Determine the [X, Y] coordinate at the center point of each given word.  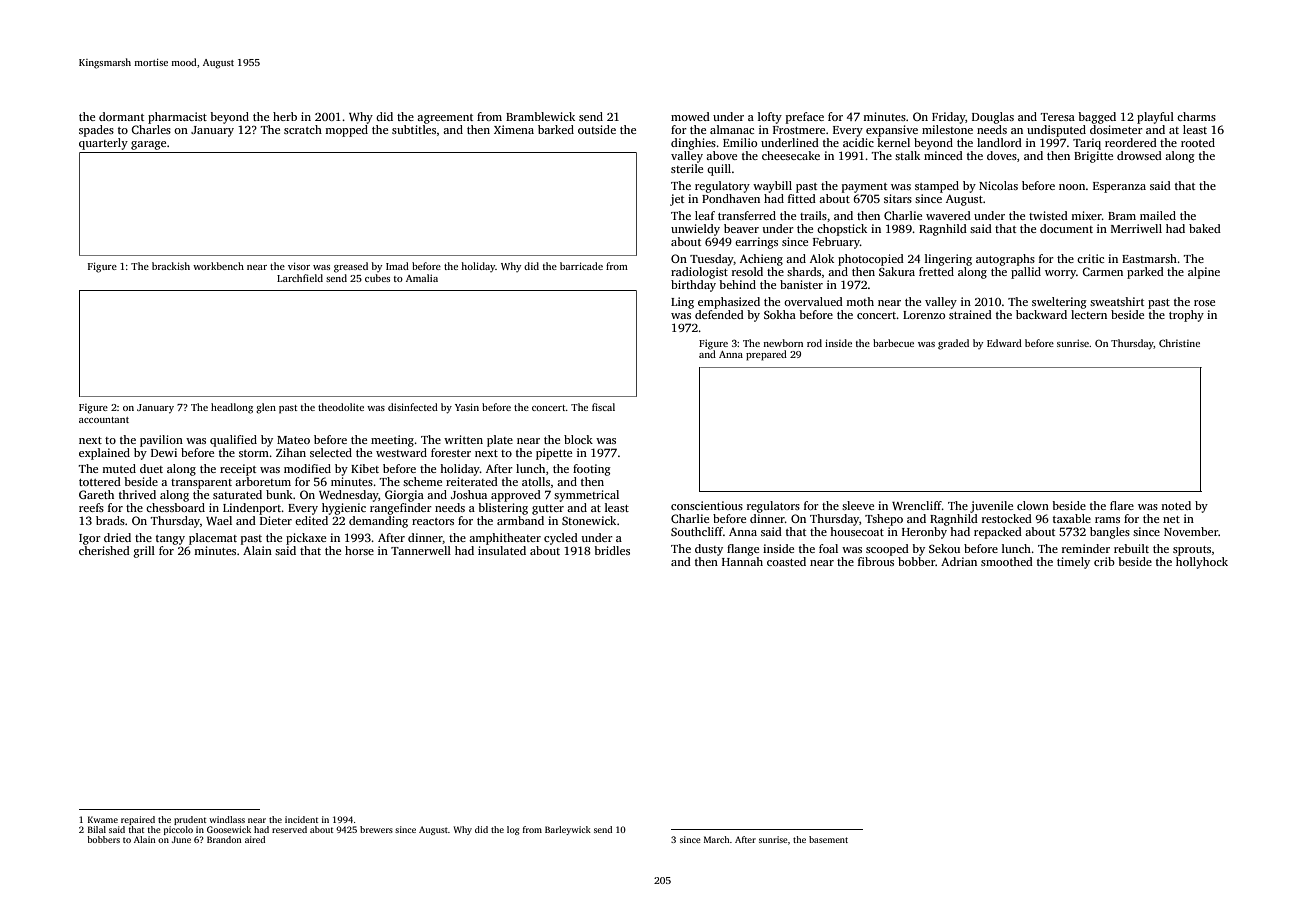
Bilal [97, 829]
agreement [445, 119]
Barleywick [568, 830]
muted [119, 468]
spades [96, 131]
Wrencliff [917, 505]
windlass [227, 819]
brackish [171, 266]
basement [828, 839]
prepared [766, 355]
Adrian [959, 561]
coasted [786, 561]
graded [953, 344]
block [578, 439]
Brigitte [1093, 157]
